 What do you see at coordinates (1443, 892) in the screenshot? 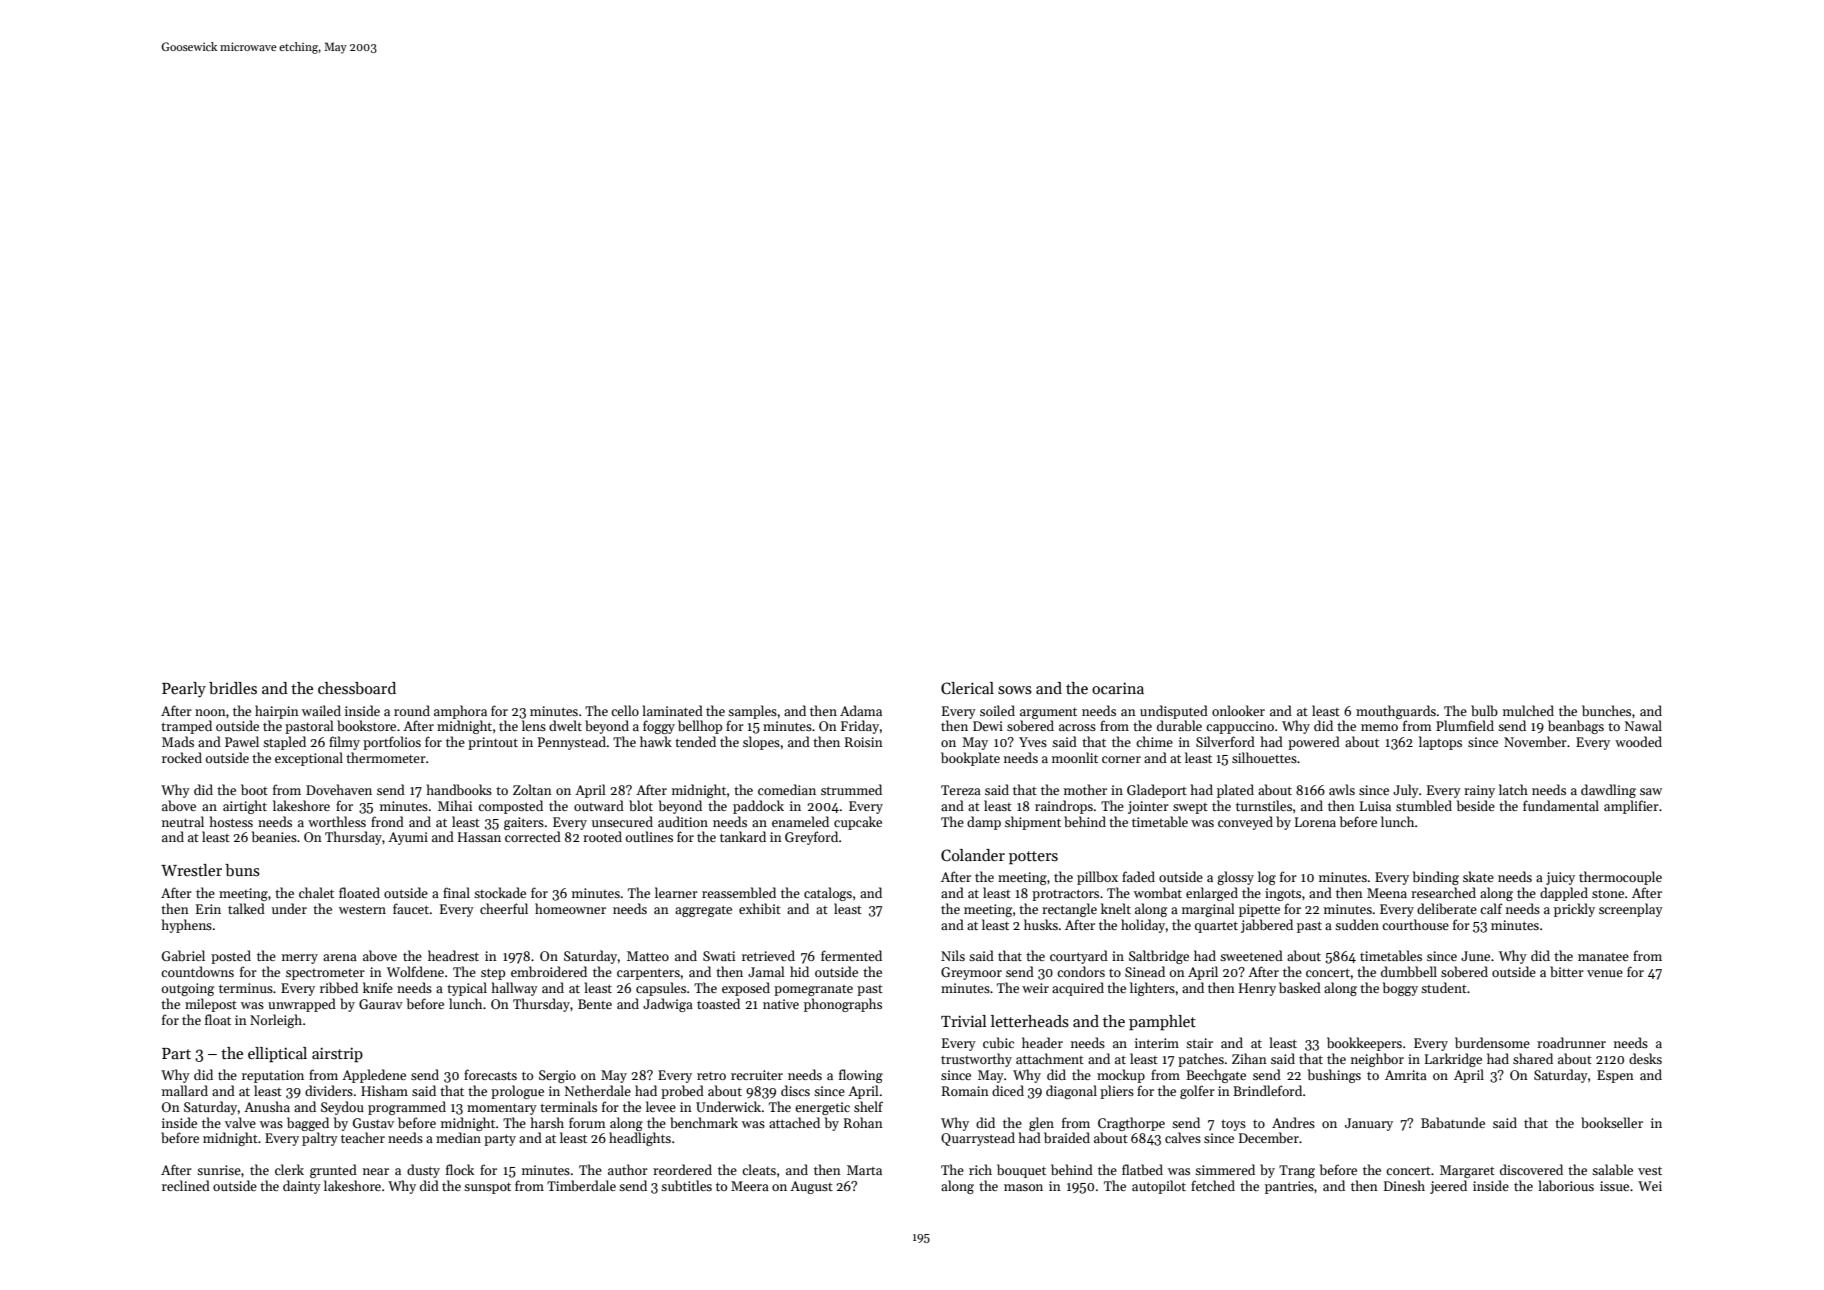
I see `researched` at bounding box center [1443, 892].
